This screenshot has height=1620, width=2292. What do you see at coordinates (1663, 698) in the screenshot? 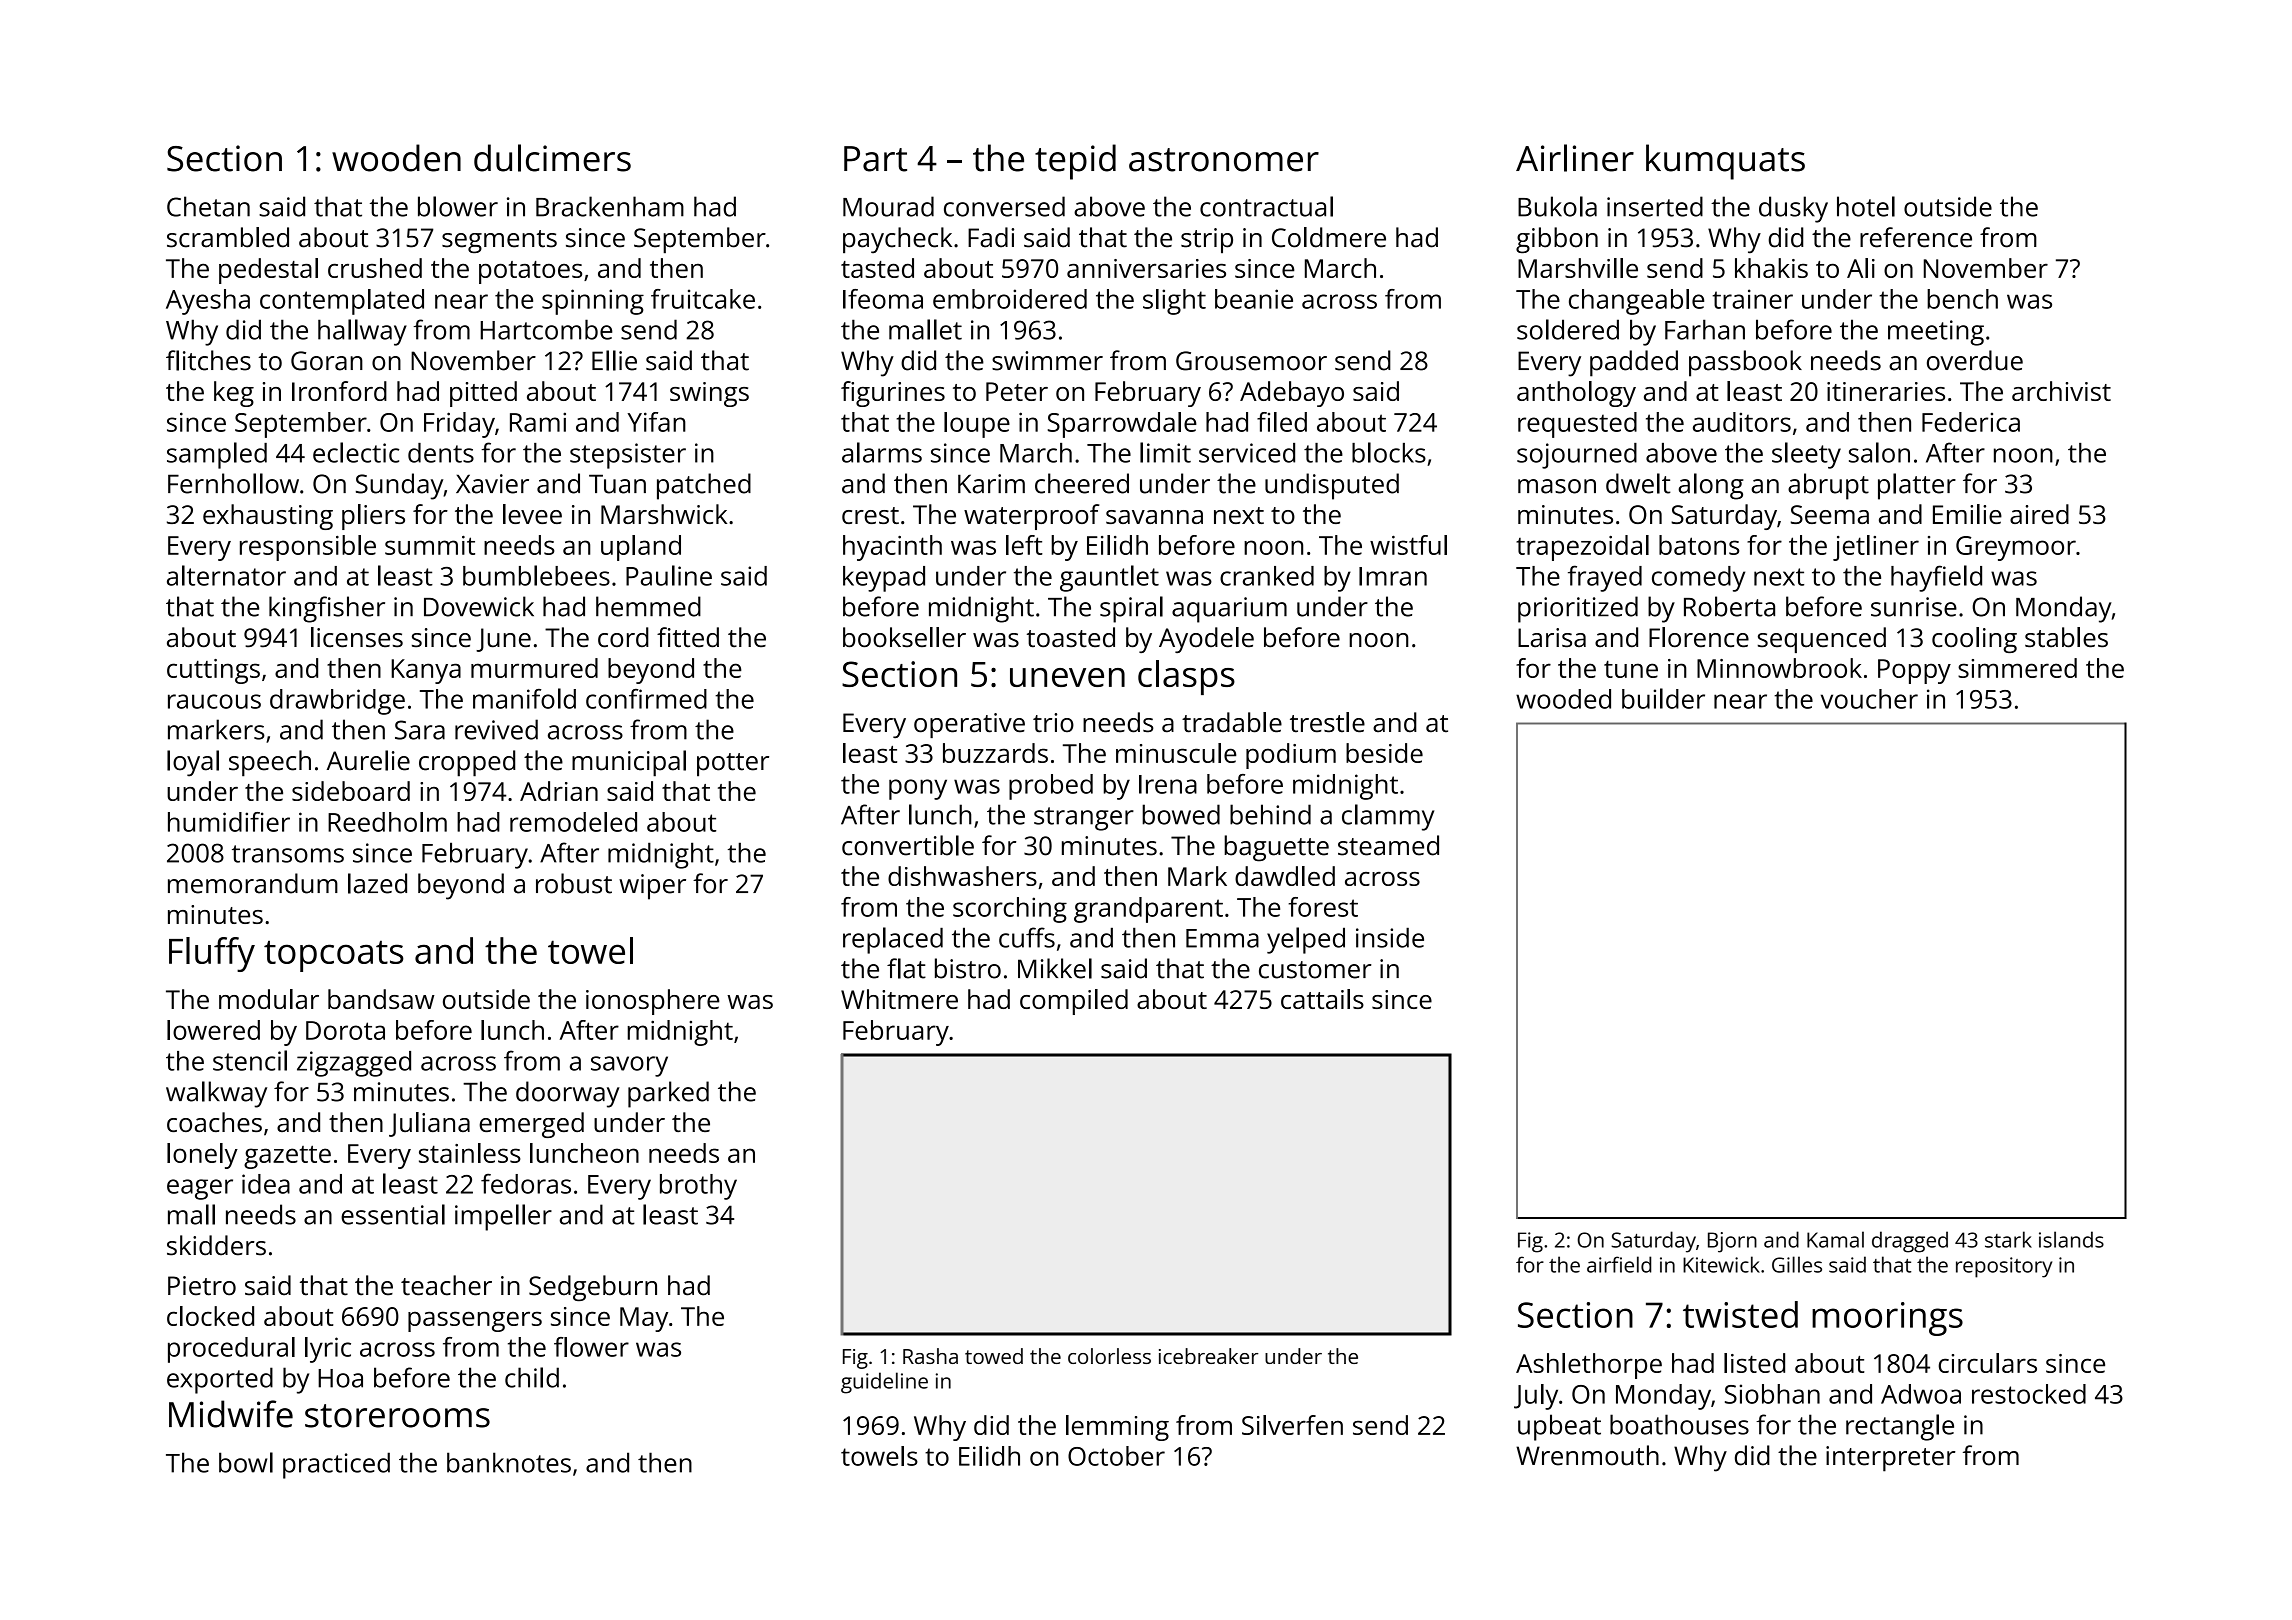
I see `builder` at bounding box center [1663, 698].
